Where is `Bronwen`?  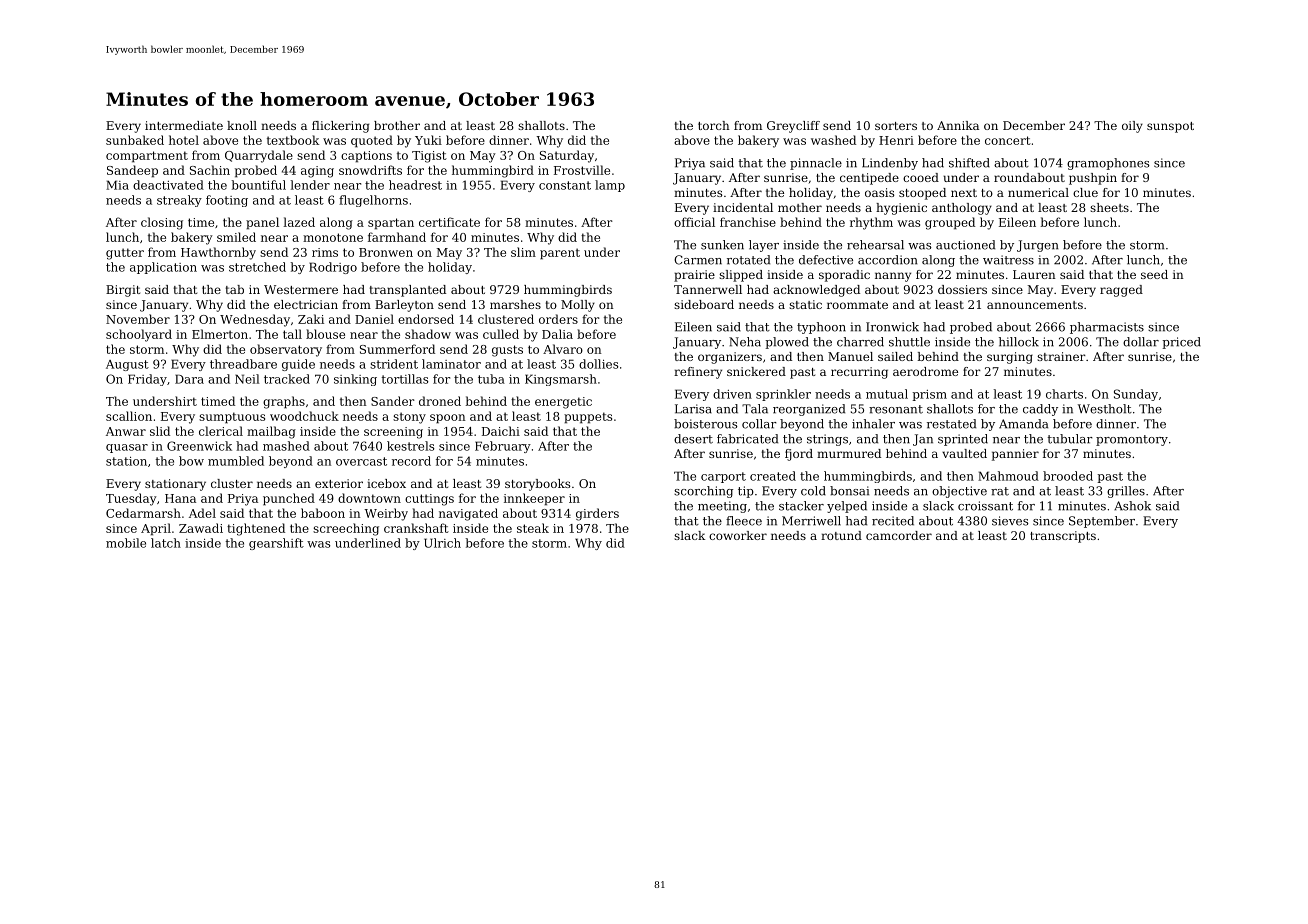 Bronwen is located at coordinates (386, 252).
